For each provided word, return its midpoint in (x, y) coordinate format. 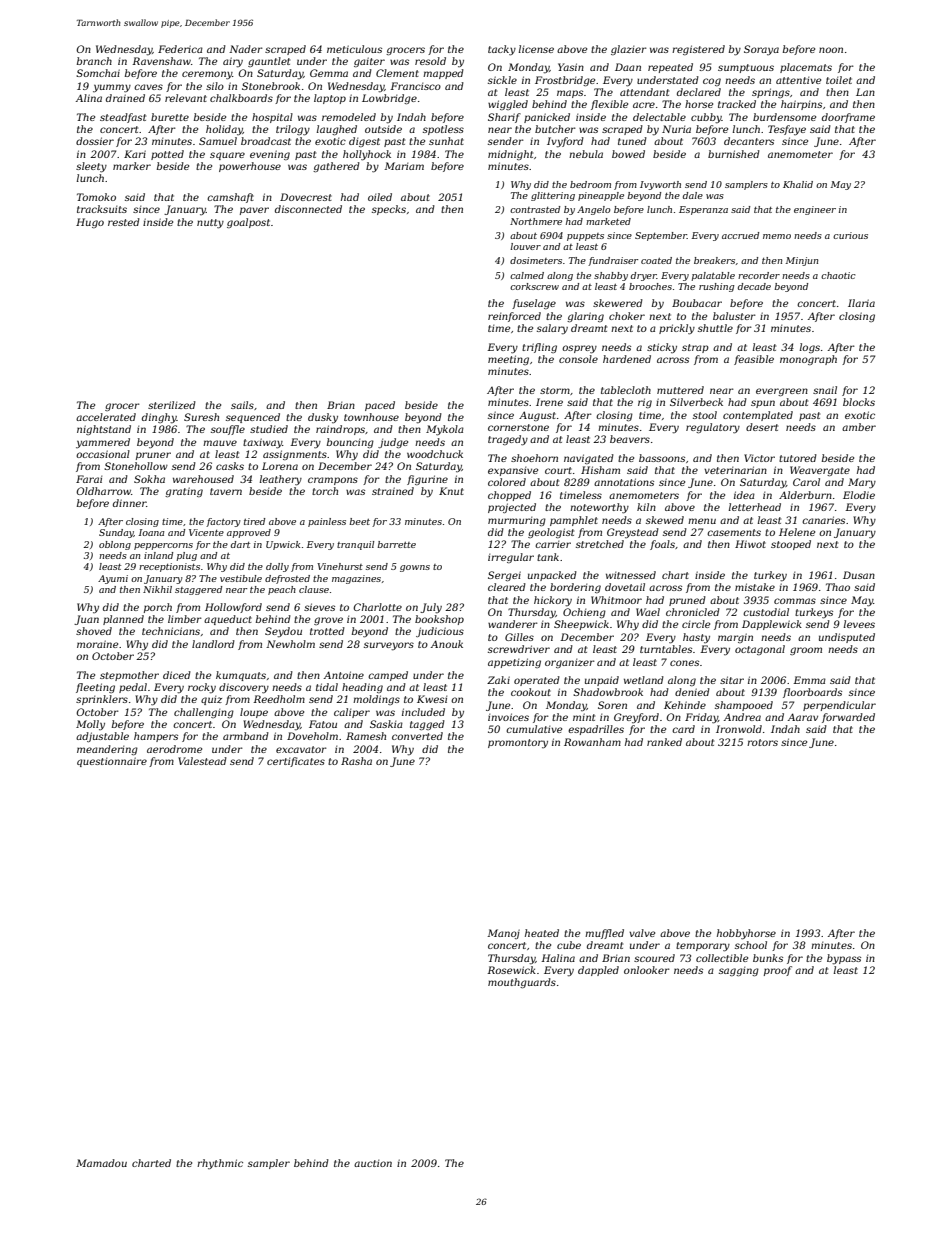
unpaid (602, 681)
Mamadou (101, 1163)
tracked (737, 104)
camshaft (230, 198)
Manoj (503, 934)
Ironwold (739, 729)
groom (806, 651)
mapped (443, 74)
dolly (277, 567)
